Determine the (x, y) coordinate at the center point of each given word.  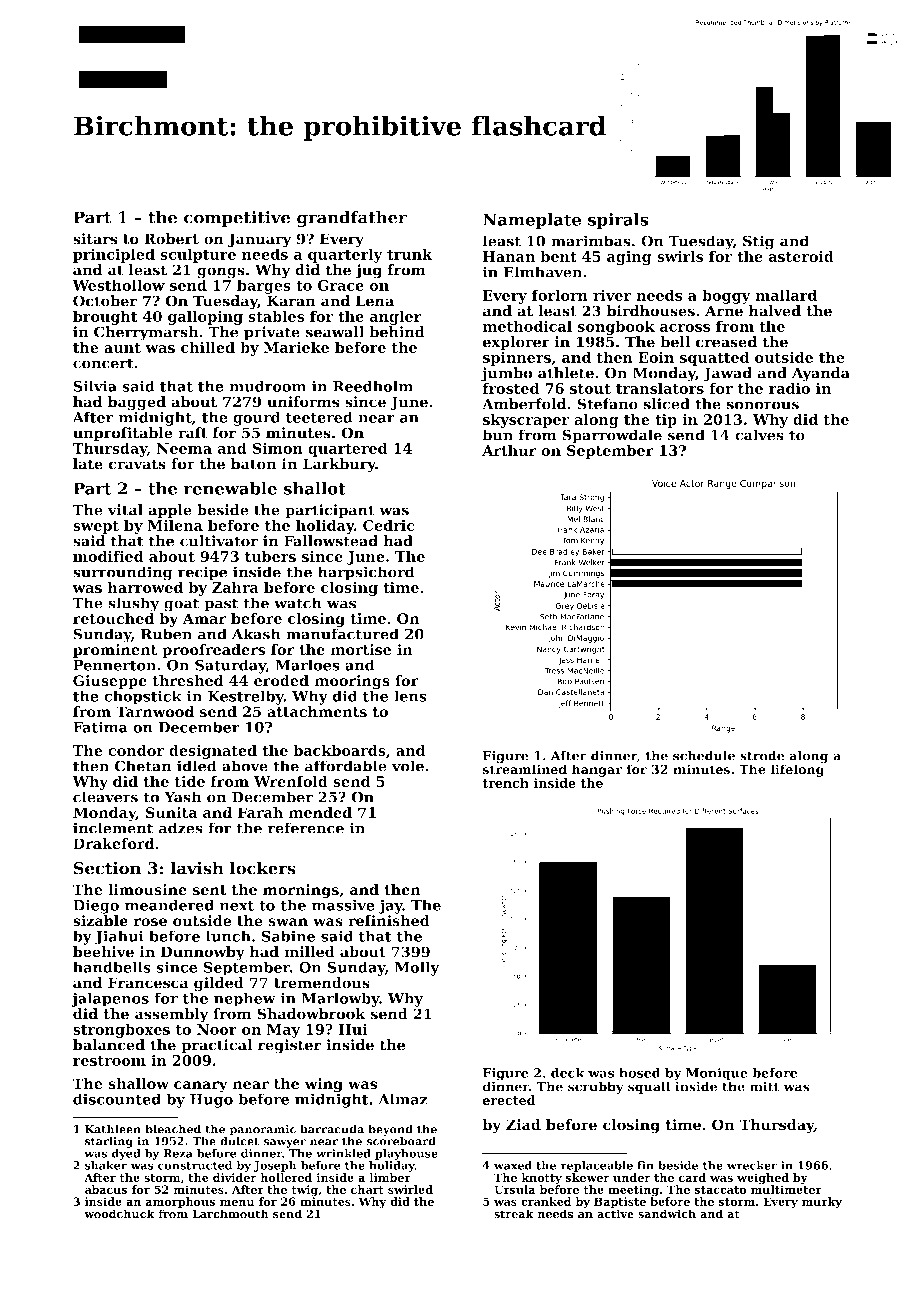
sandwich (667, 1214)
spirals (618, 221)
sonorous (763, 405)
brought (105, 317)
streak (514, 1214)
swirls (680, 256)
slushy (133, 604)
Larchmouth (230, 1214)
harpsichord (366, 573)
